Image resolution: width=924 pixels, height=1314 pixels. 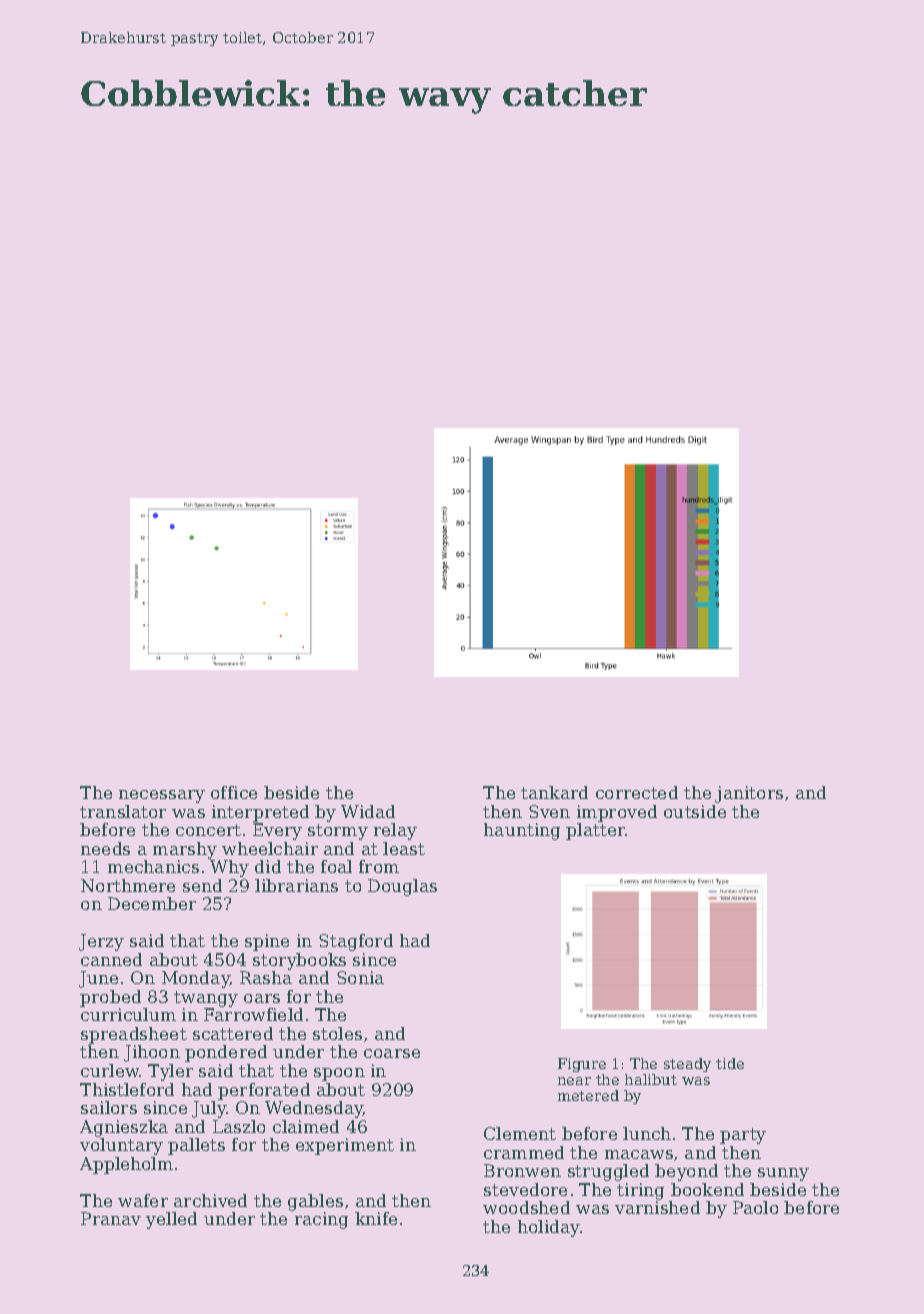 I want to click on Widad, so click(x=368, y=811).
